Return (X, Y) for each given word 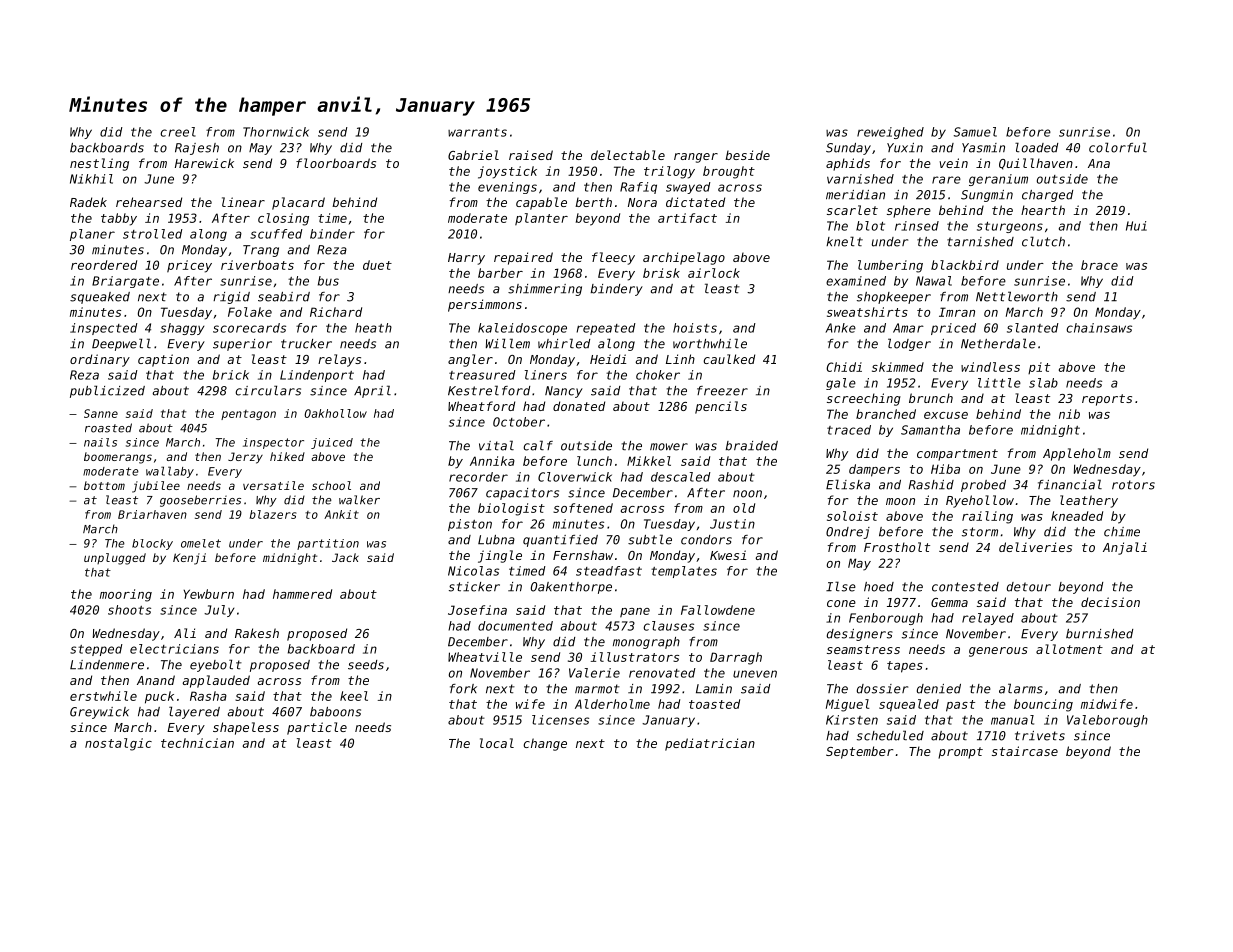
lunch (594, 461)
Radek (88, 202)
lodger (909, 344)
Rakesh (257, 633)
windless (990, 367)
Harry (466, 259)
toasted (714, 704)
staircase (1025, 751)
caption (163, 360)
